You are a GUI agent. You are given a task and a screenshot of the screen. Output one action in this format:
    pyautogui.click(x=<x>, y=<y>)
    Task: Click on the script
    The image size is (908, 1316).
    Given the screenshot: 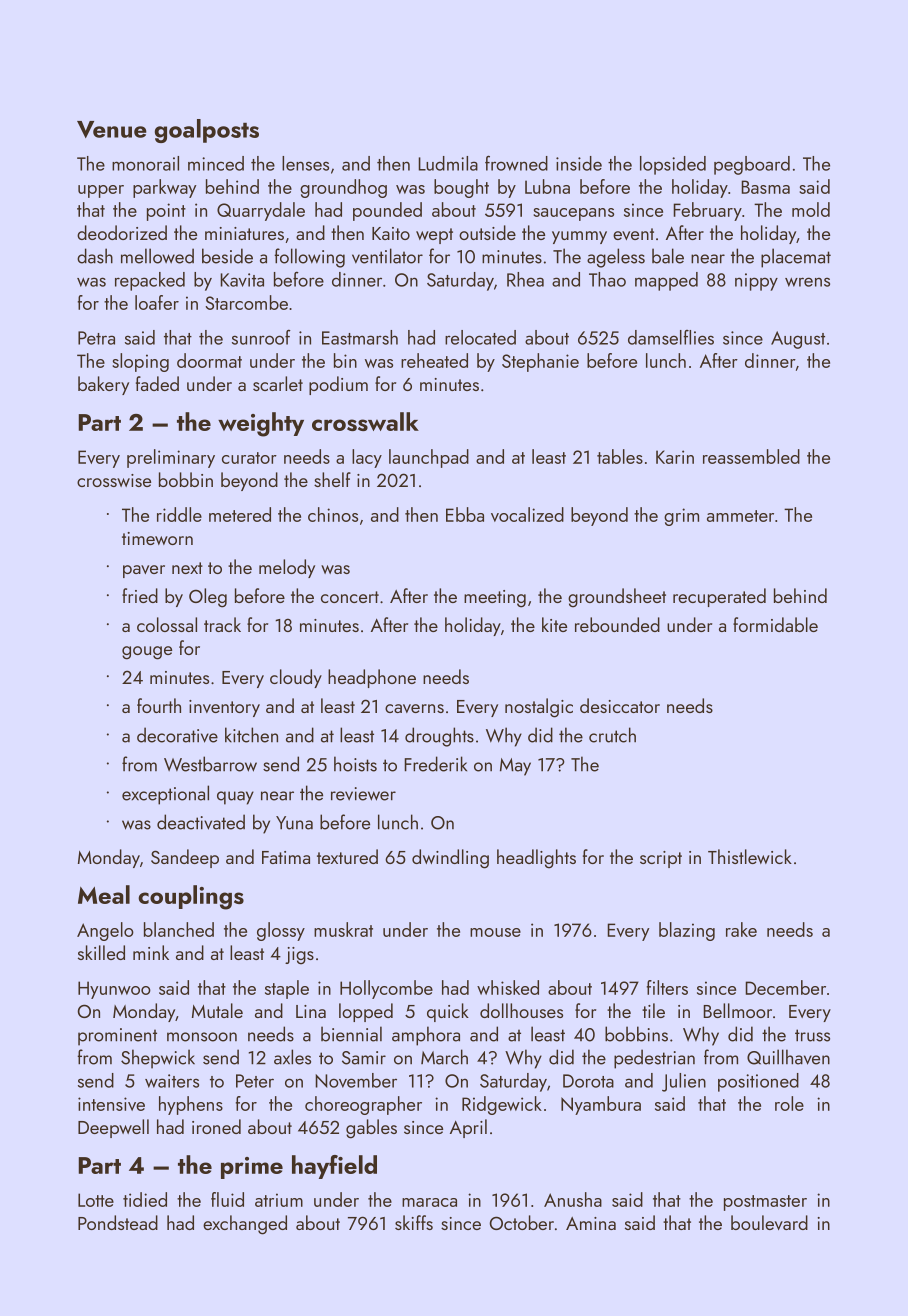 What is the action you would take?
    pyautogui.click(x=661, y=859)
